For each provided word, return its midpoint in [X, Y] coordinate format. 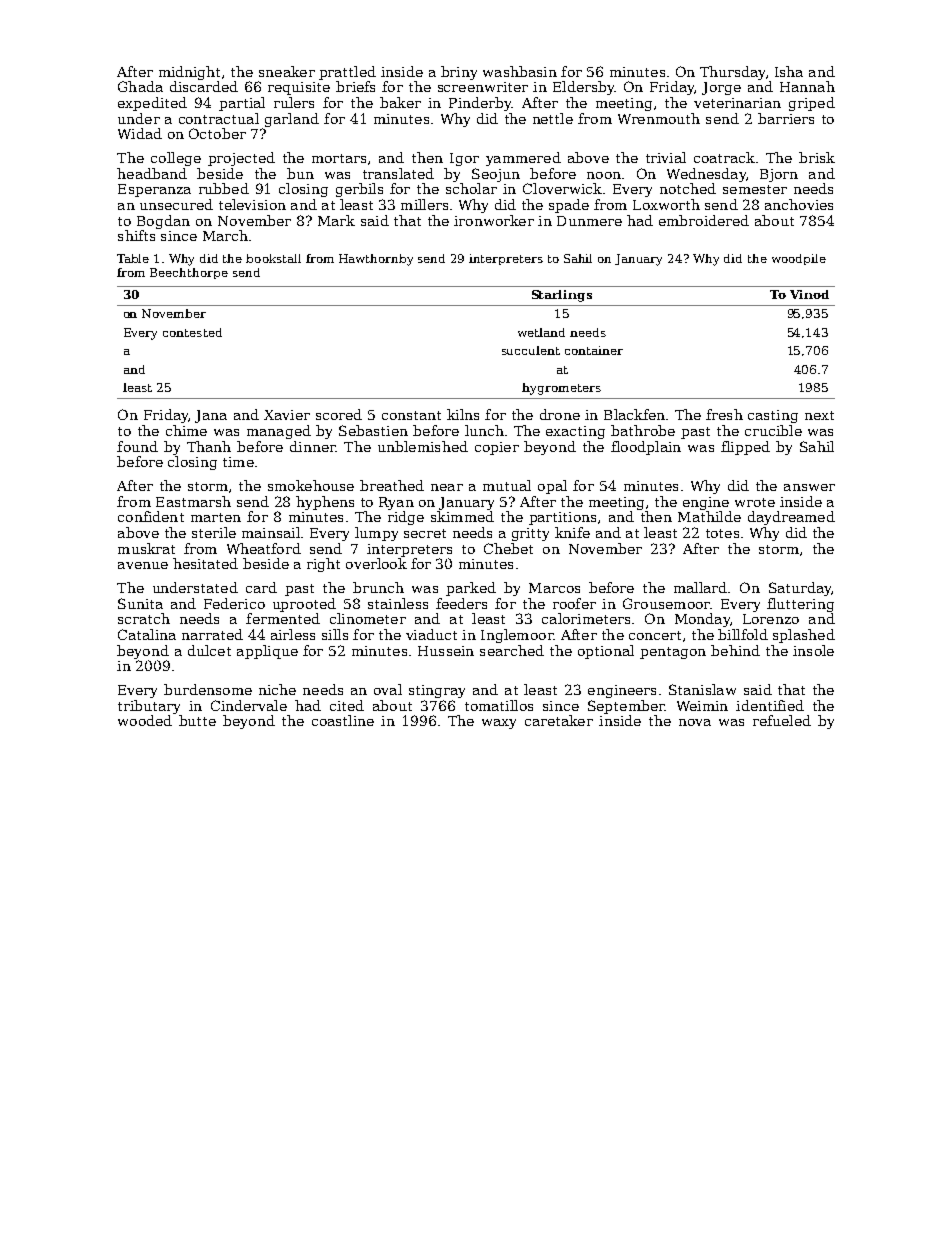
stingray [437, 691]
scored [339, 414]
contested [192, 332]
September [626, 707]
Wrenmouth [659, 118]
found [137, 446]
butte [197, 720]
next [819, 415]
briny [459, 73]
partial [242, 104]
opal [552, 487]
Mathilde [709, 516]
